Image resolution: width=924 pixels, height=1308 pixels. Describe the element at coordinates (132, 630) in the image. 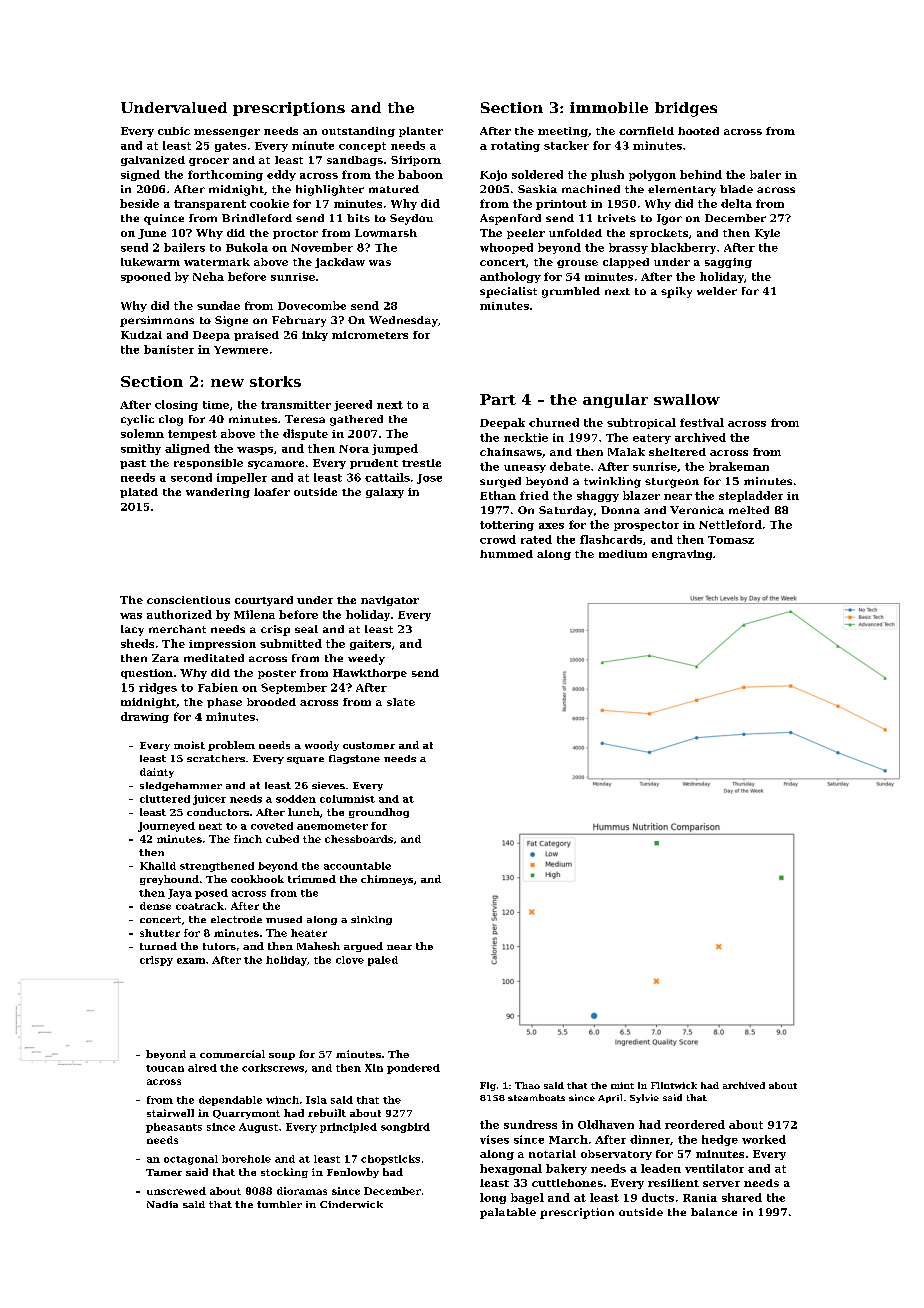

I see `lacy` at that location.
